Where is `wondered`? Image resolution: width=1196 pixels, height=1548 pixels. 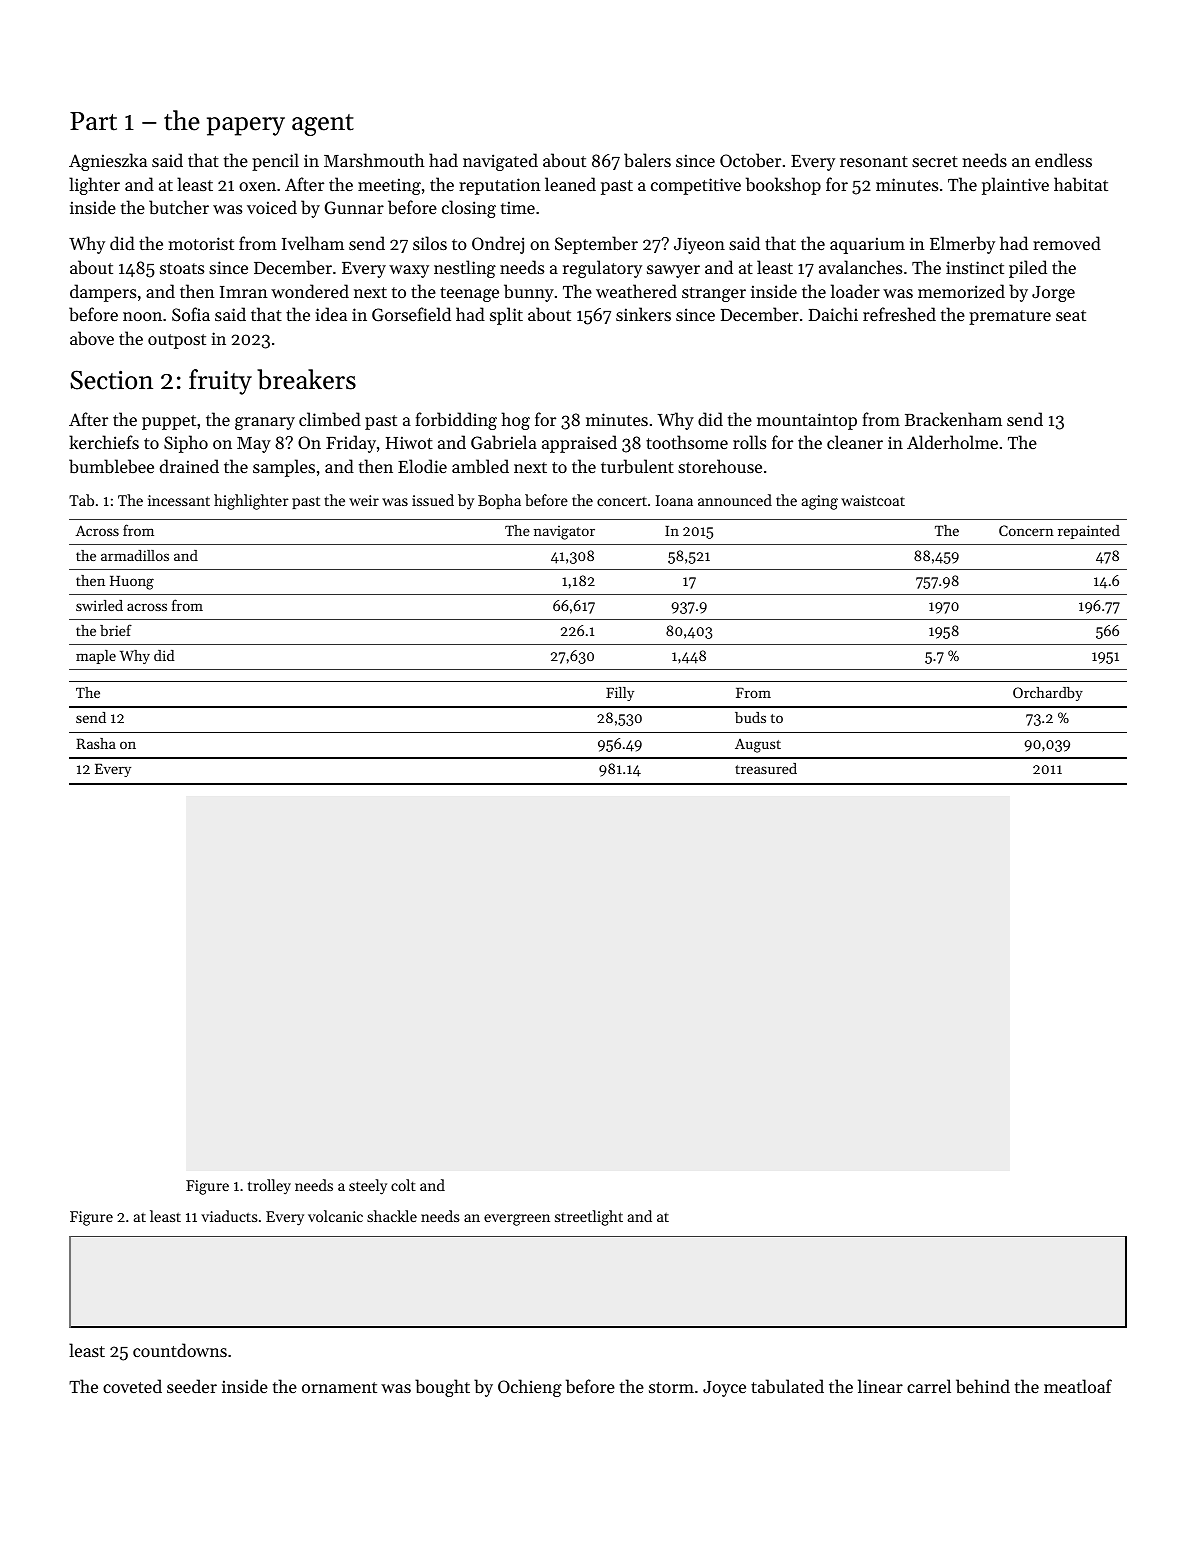 wondered is located at coordinates (310, 291).
